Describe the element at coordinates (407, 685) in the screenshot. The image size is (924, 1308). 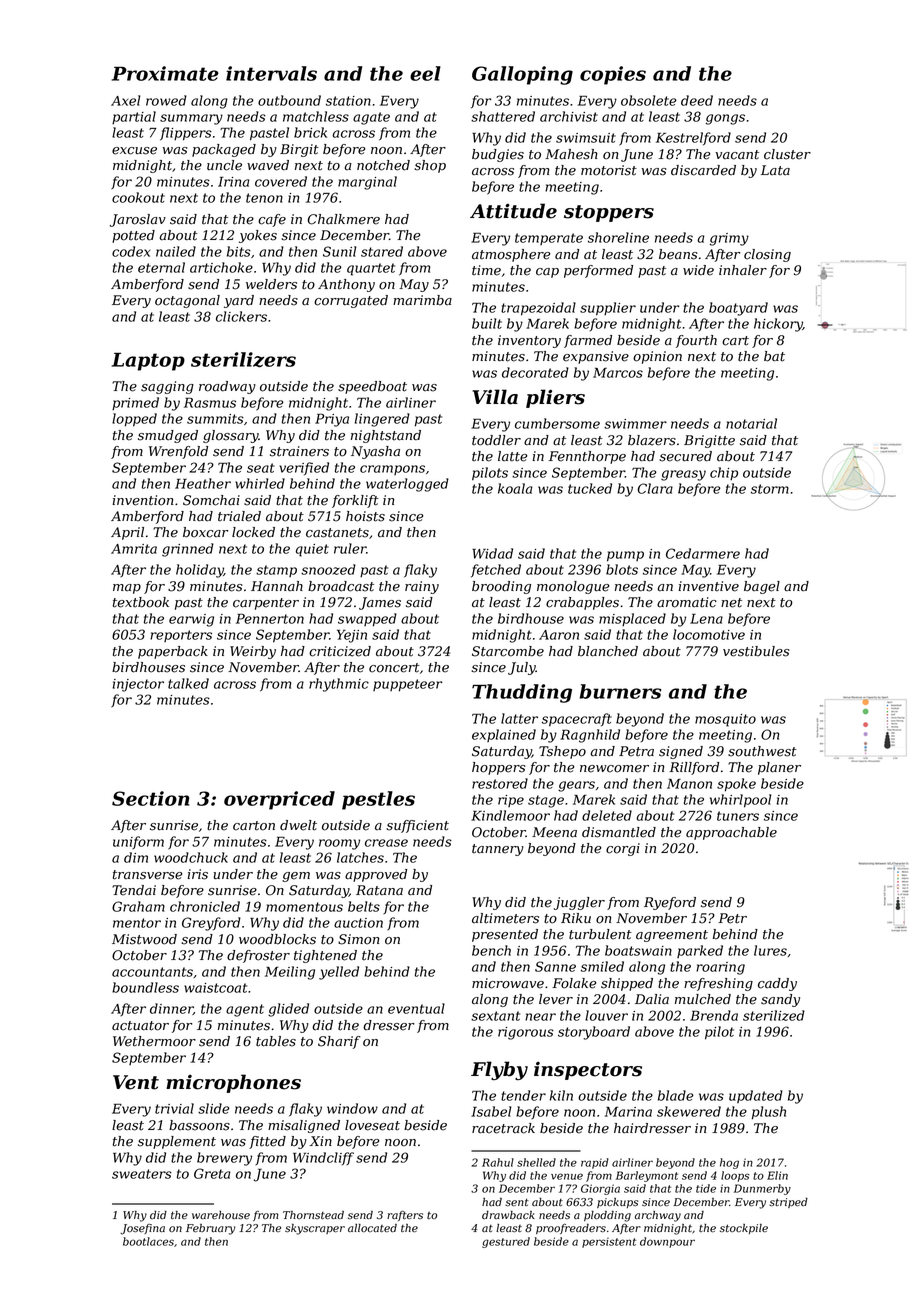
I see `puppeteer` at that location.
